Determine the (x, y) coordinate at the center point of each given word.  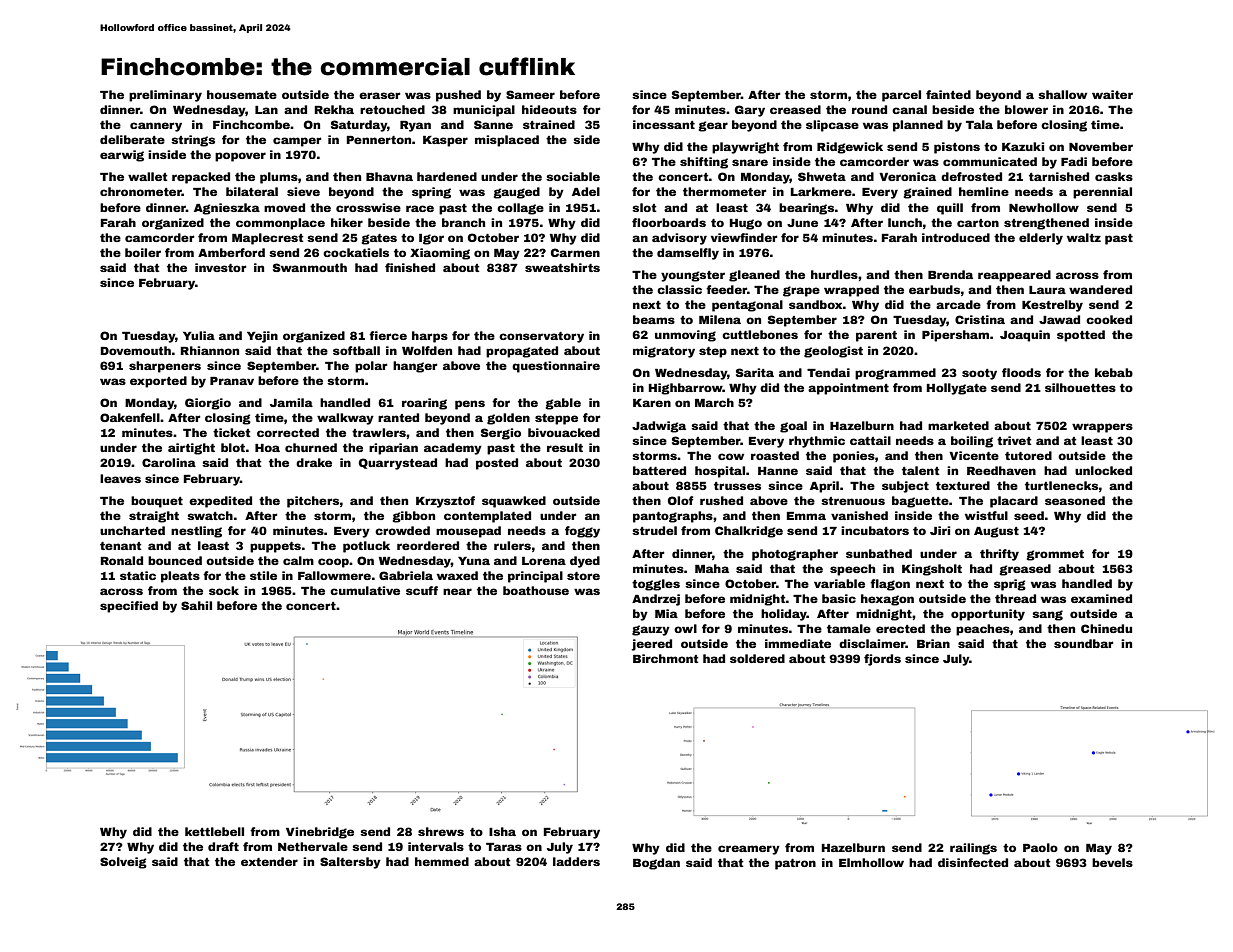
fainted (948, 94)
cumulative (365, 590)
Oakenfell (130, 417)
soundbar (1083, 643)
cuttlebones (760, 334)
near (457, 591)
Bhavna (389, 176)
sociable (573, 176)
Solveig (123, 863)
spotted (1081, 336)
